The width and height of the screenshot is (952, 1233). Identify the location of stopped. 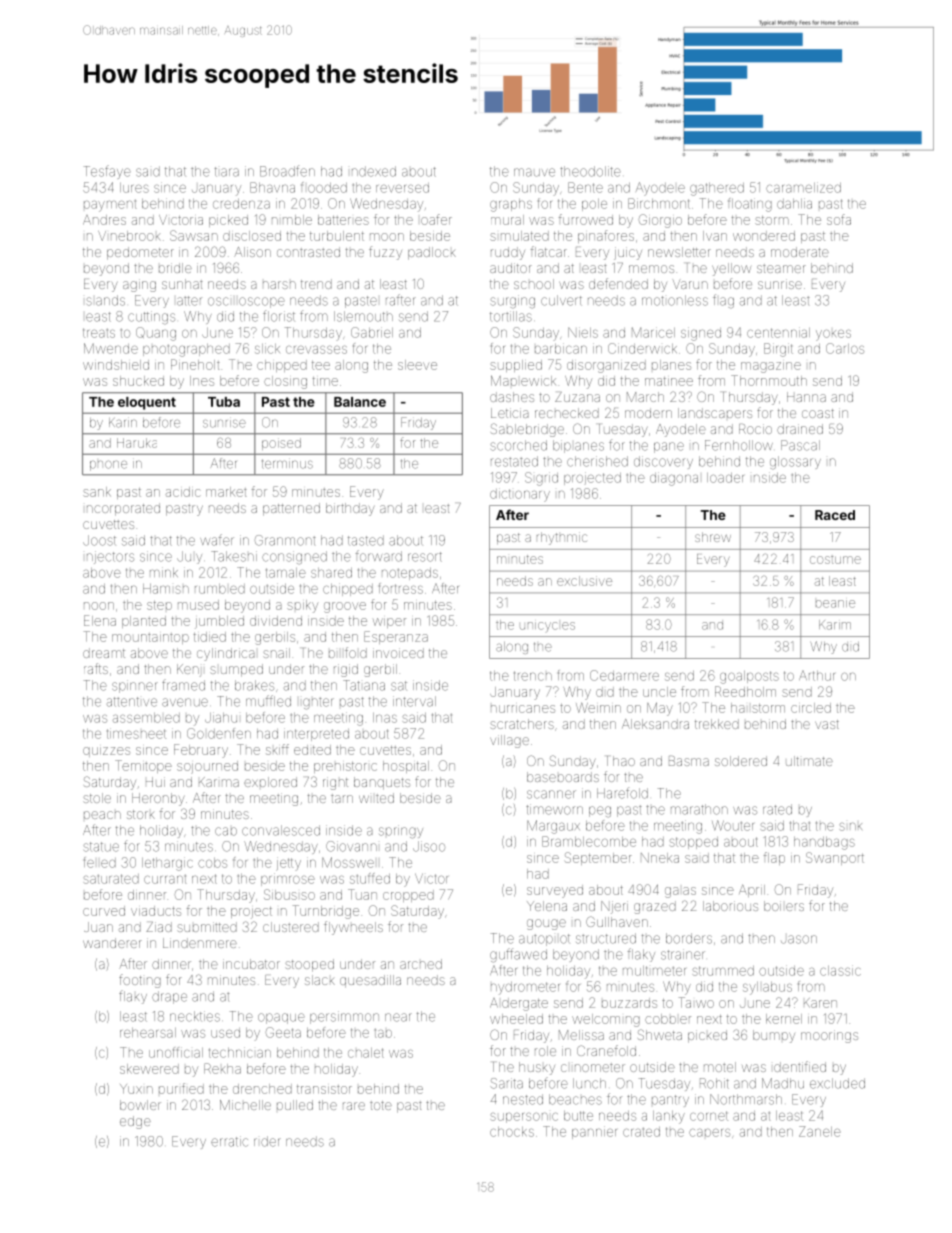
(694, 843).
